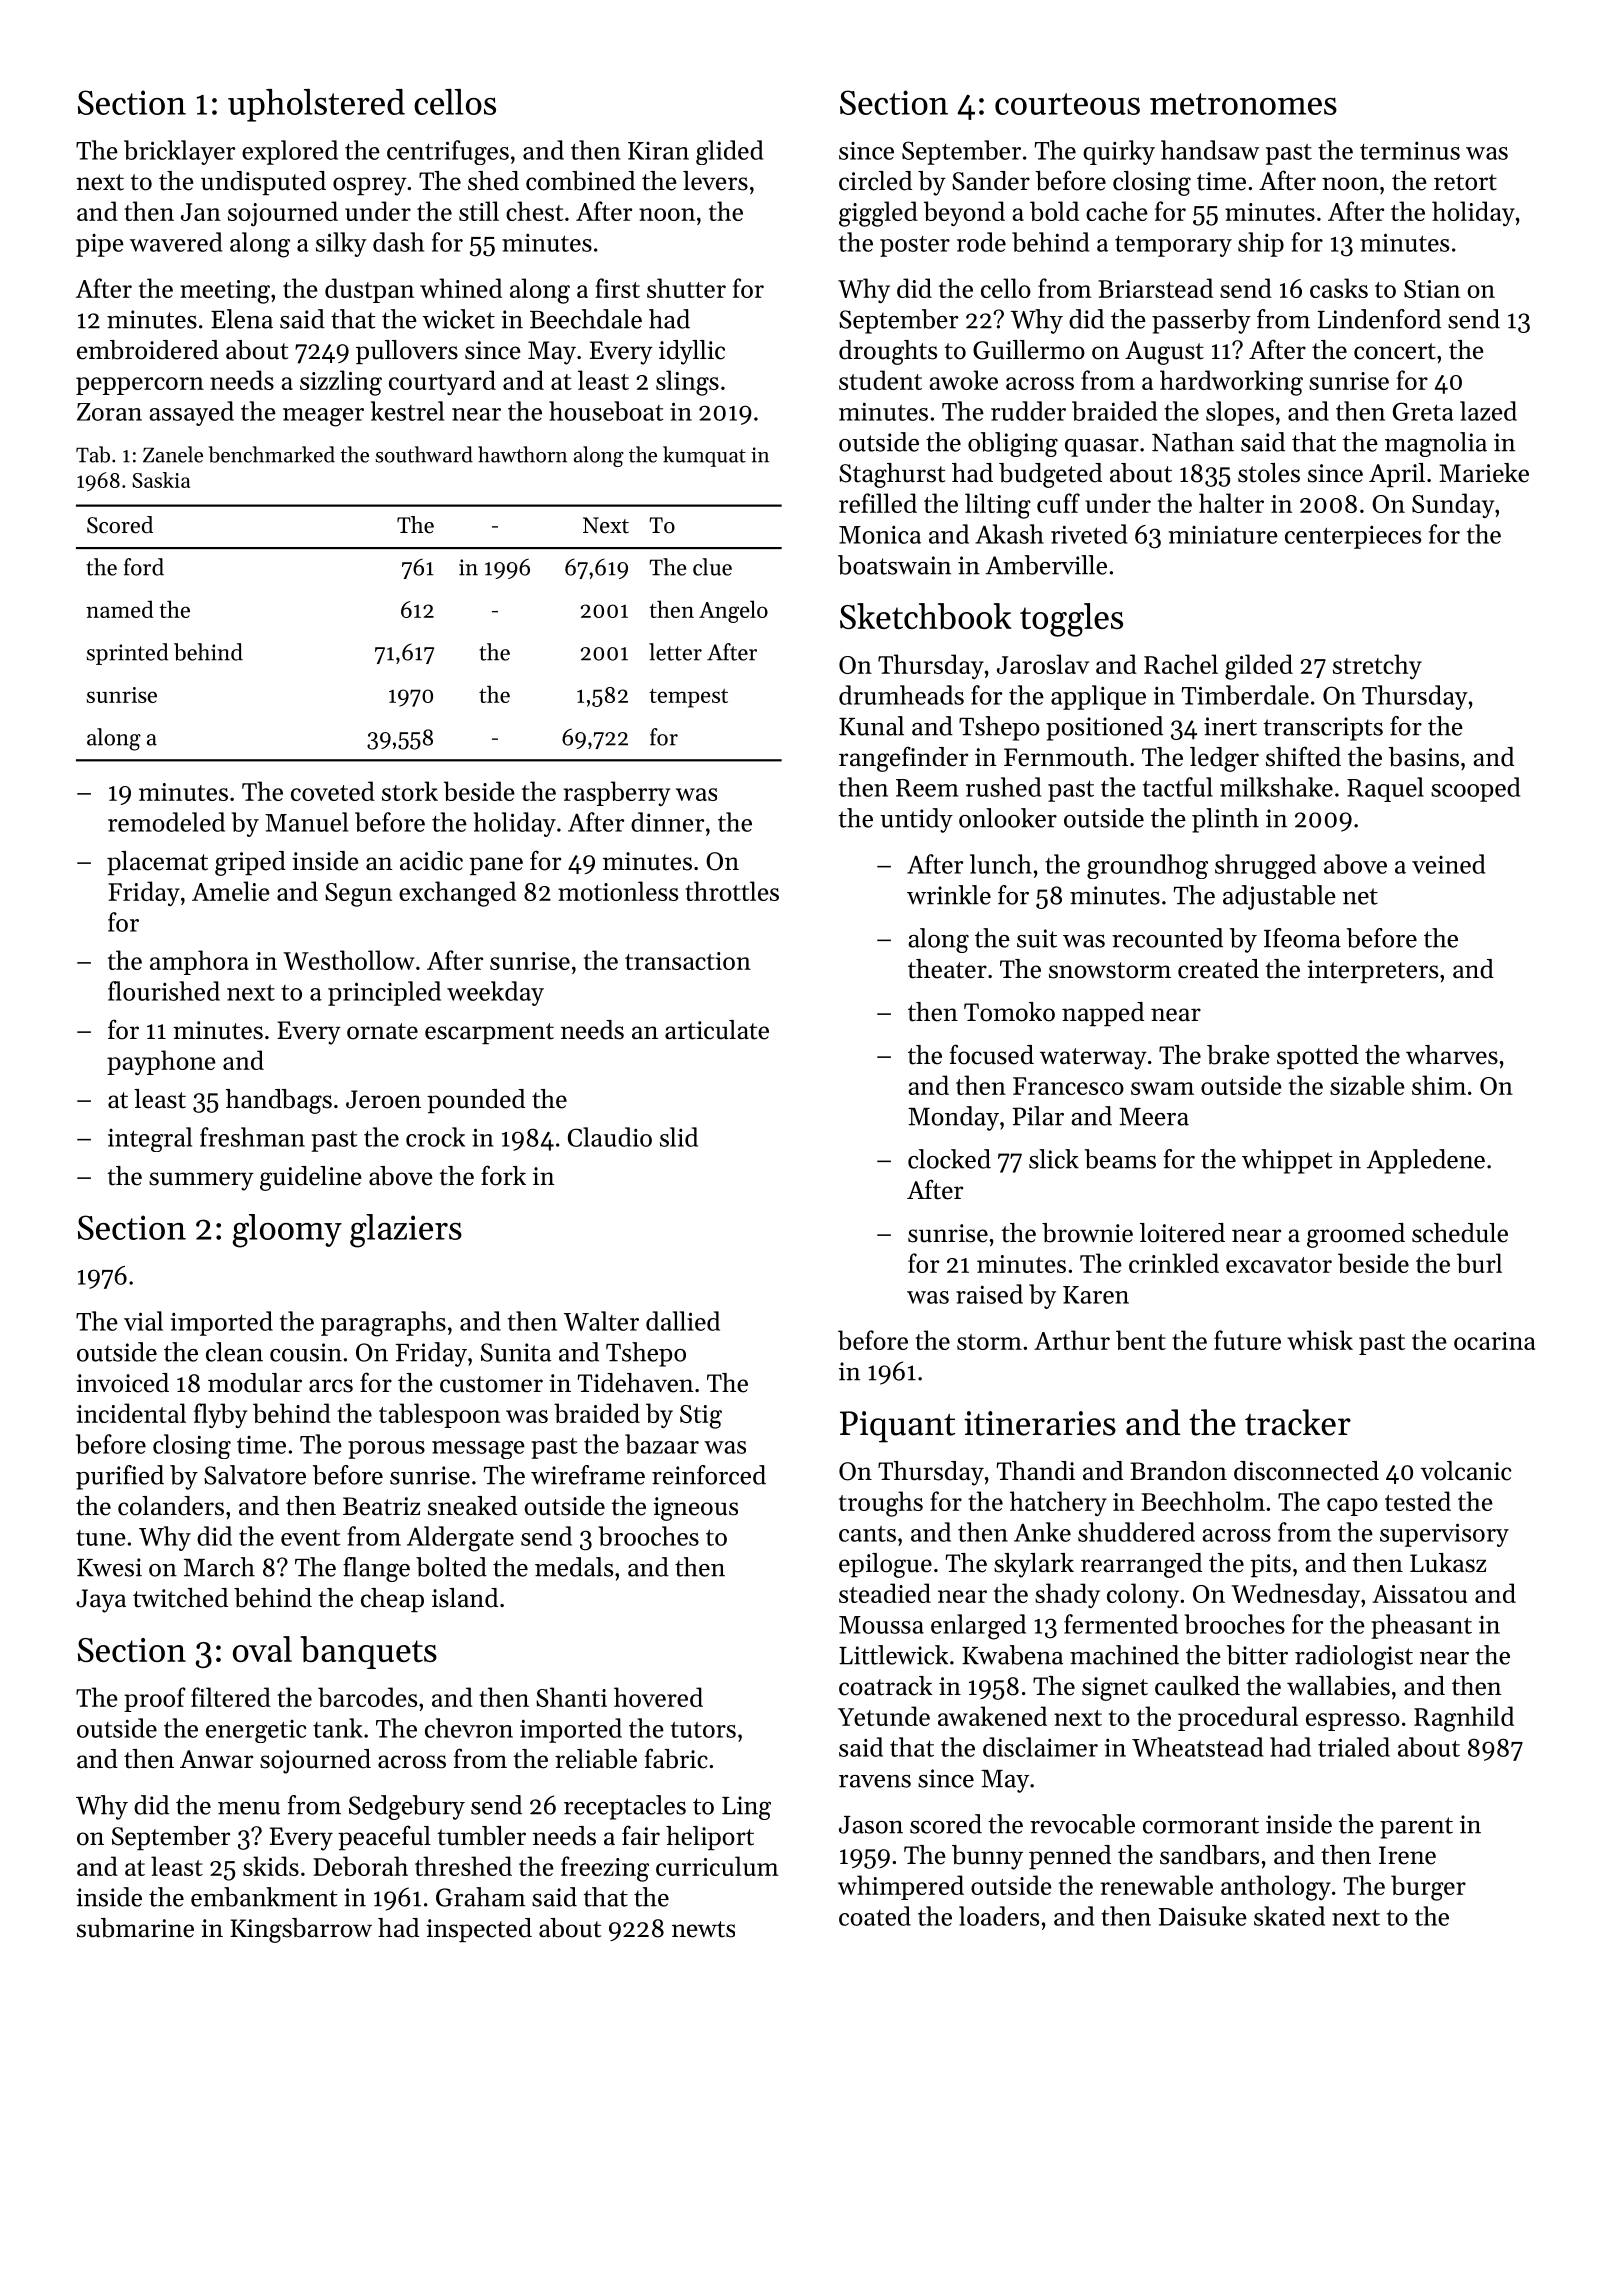 Image resolution: width=1620 pixels, height=2292 pixels. I want to click on pipe, so click(100, 245).
